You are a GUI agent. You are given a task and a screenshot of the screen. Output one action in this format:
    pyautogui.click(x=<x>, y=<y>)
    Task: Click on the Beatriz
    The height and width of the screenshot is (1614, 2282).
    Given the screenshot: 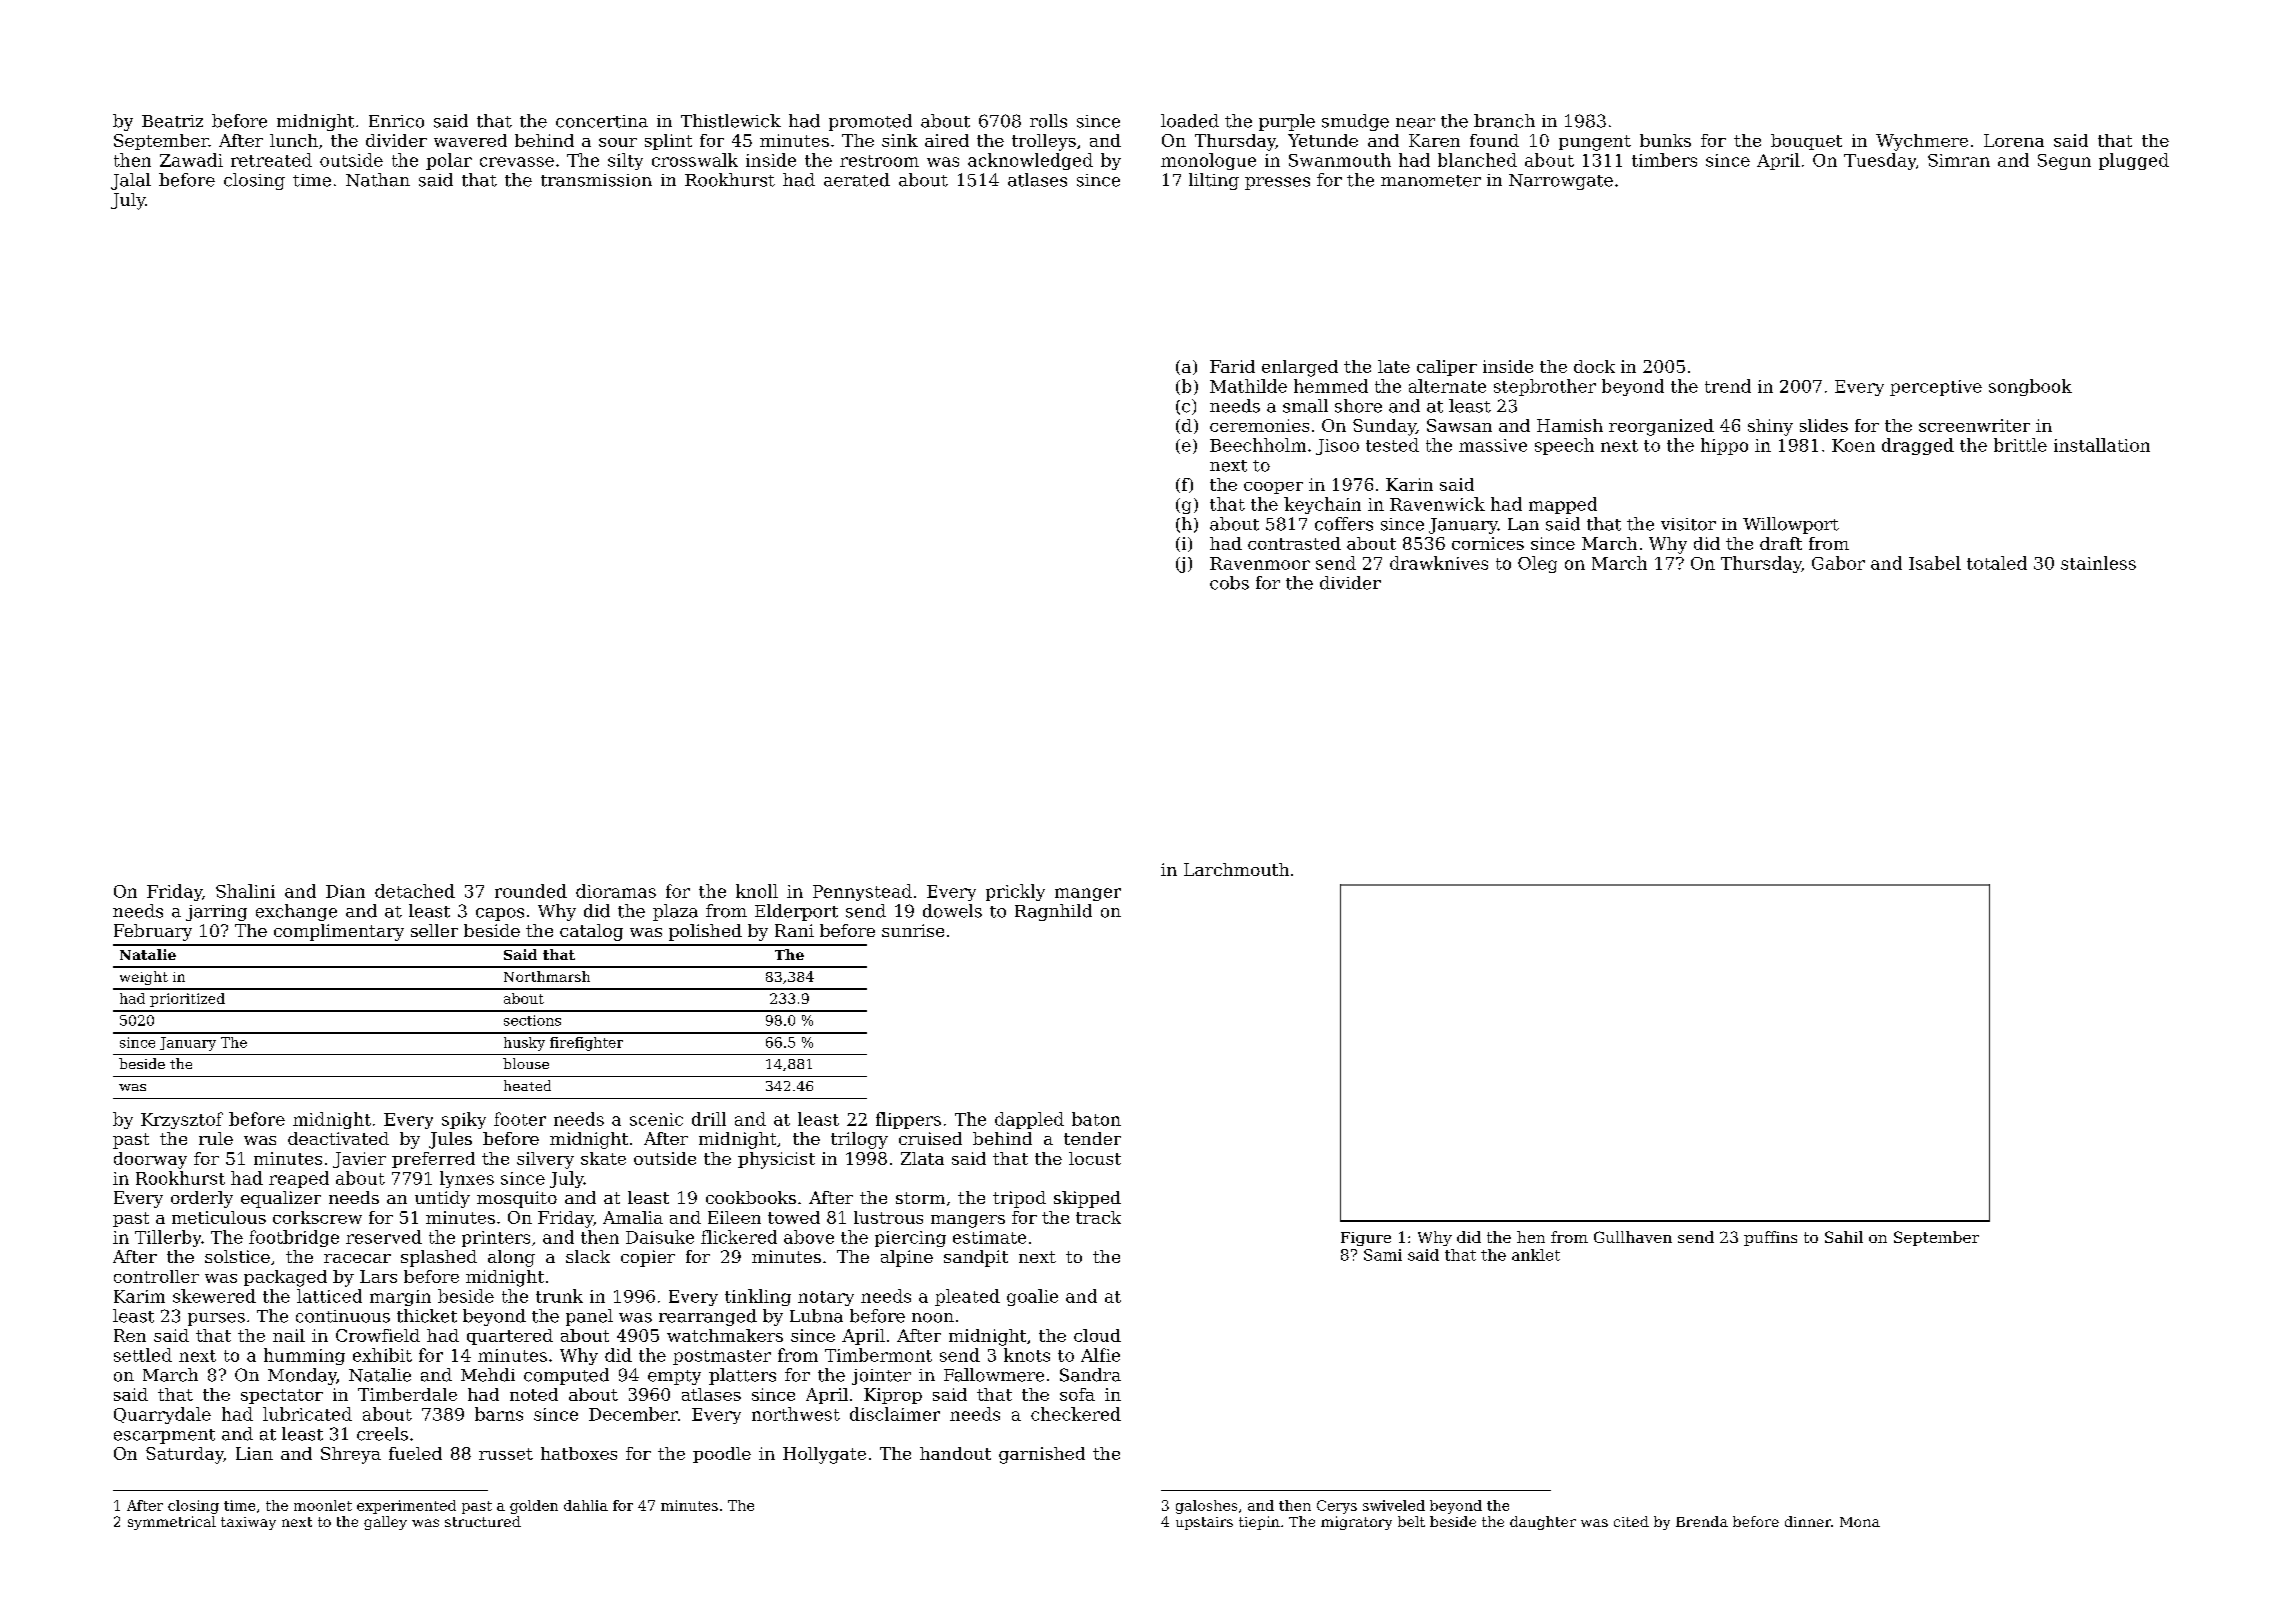 What is the action you would take?
    pyautogui.click(x=172, y=121)
